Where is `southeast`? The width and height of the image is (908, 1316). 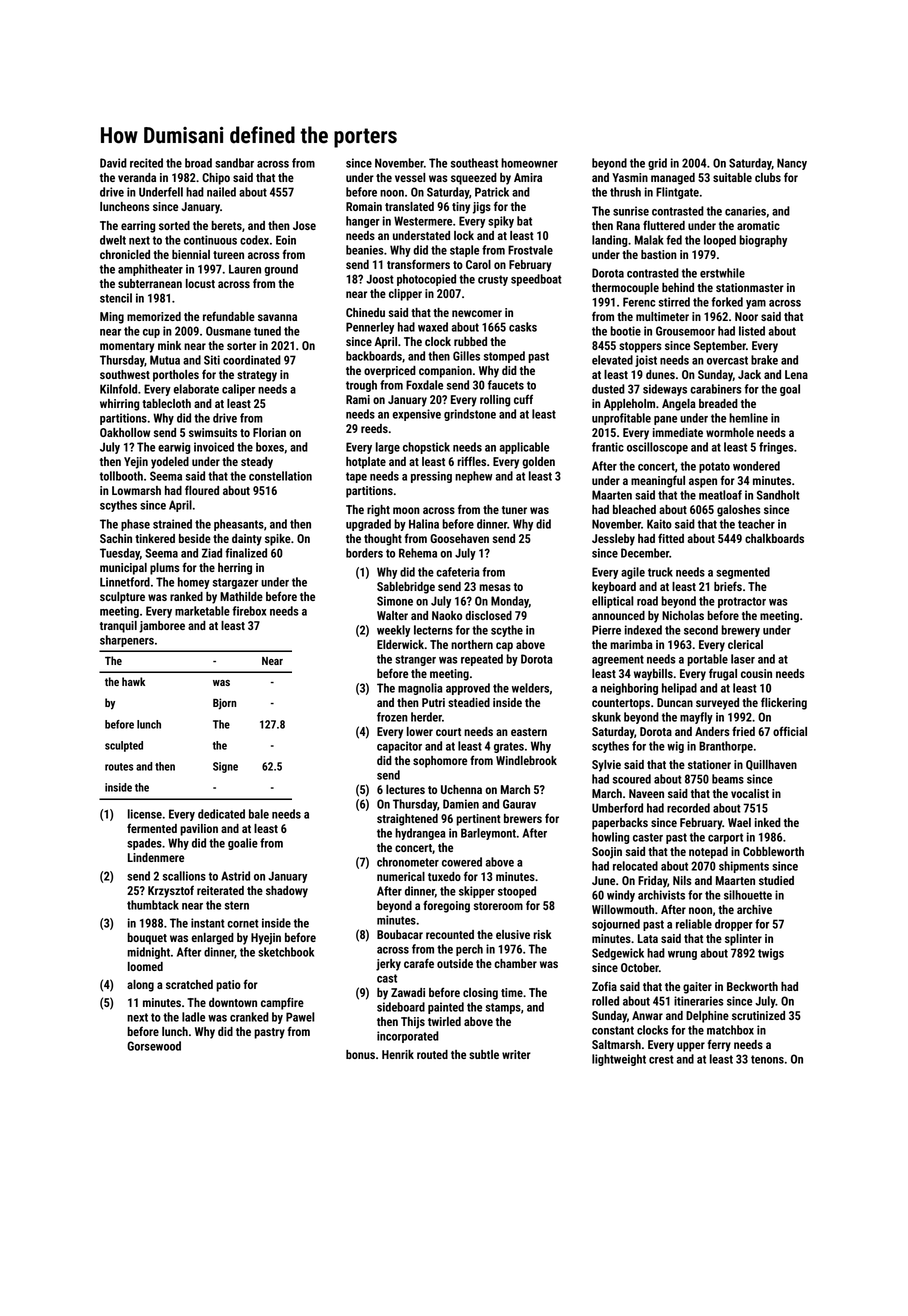 southeast is located at coordinates (474, 163).
